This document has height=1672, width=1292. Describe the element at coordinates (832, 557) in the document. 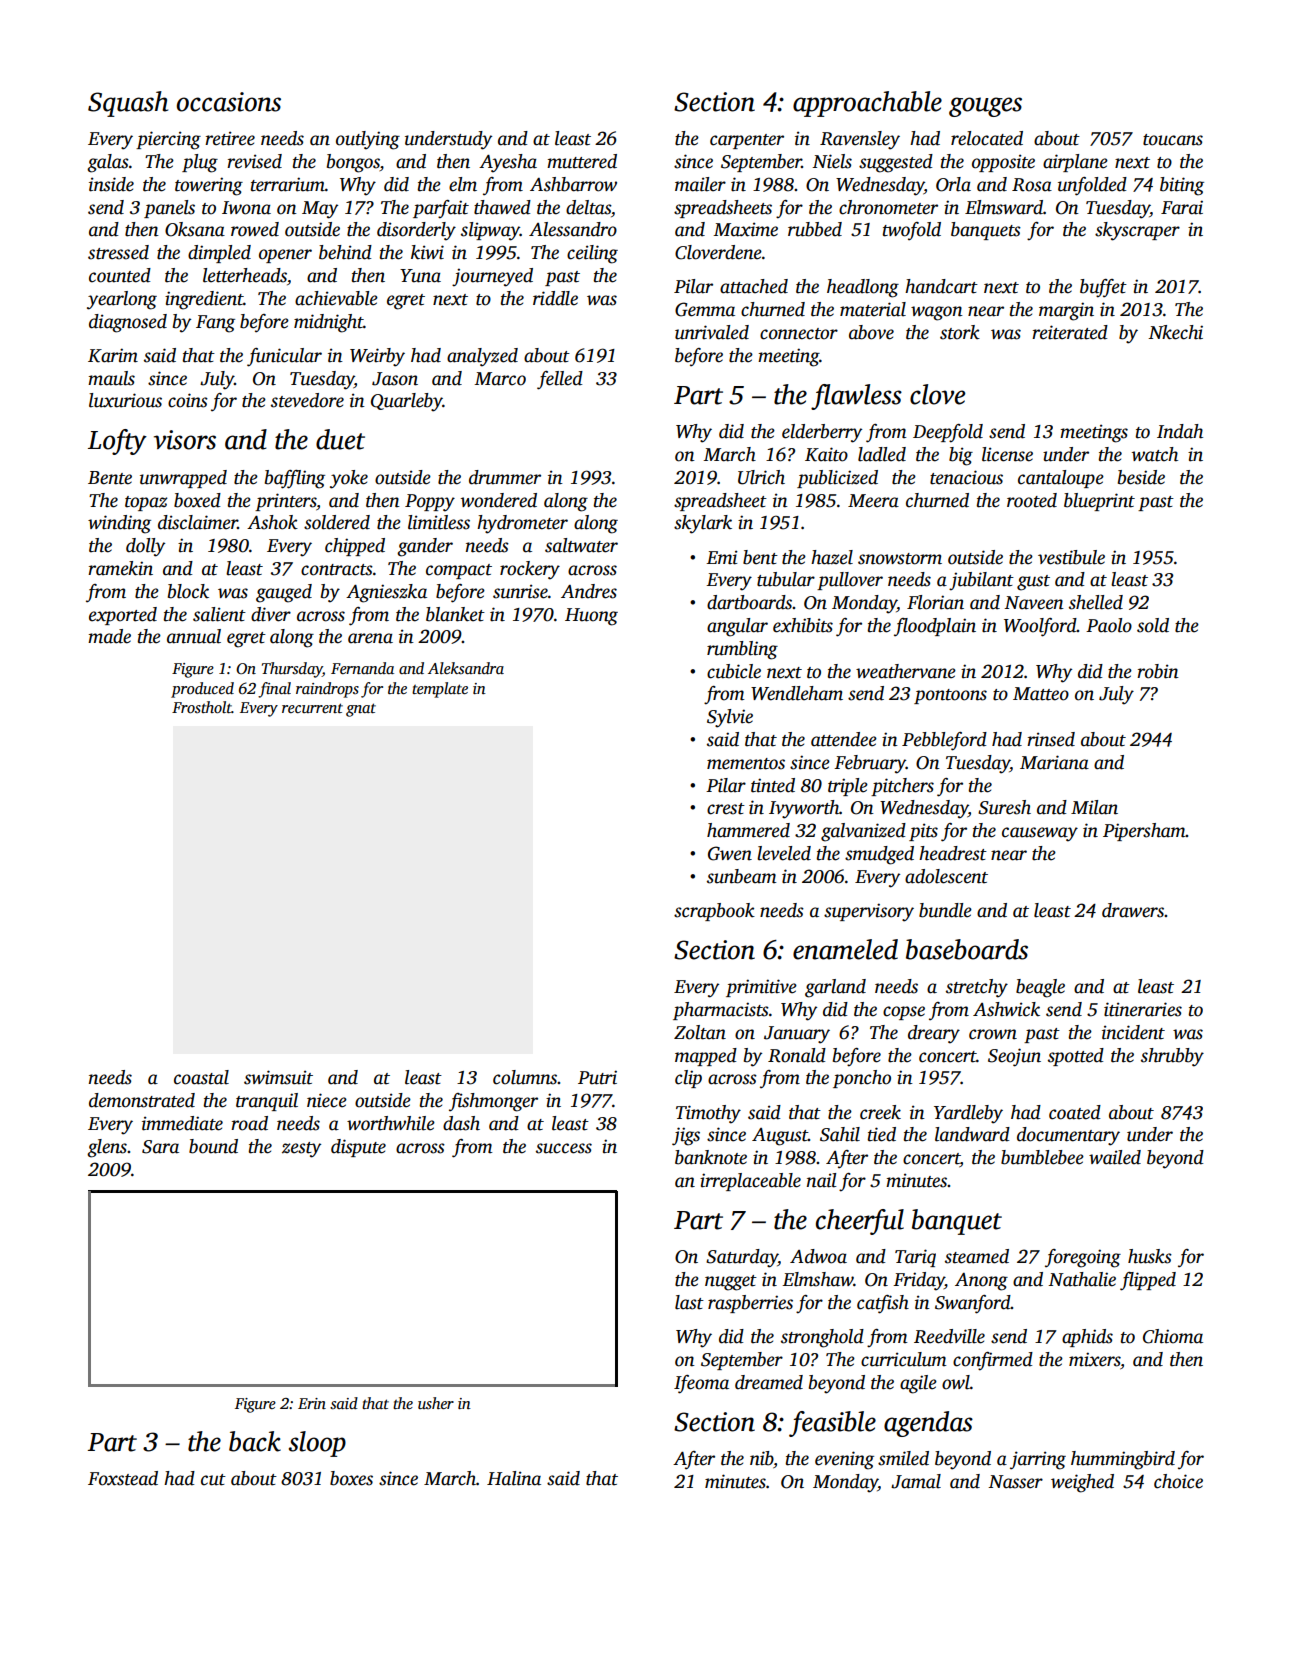

I see `hazel` at that location.
